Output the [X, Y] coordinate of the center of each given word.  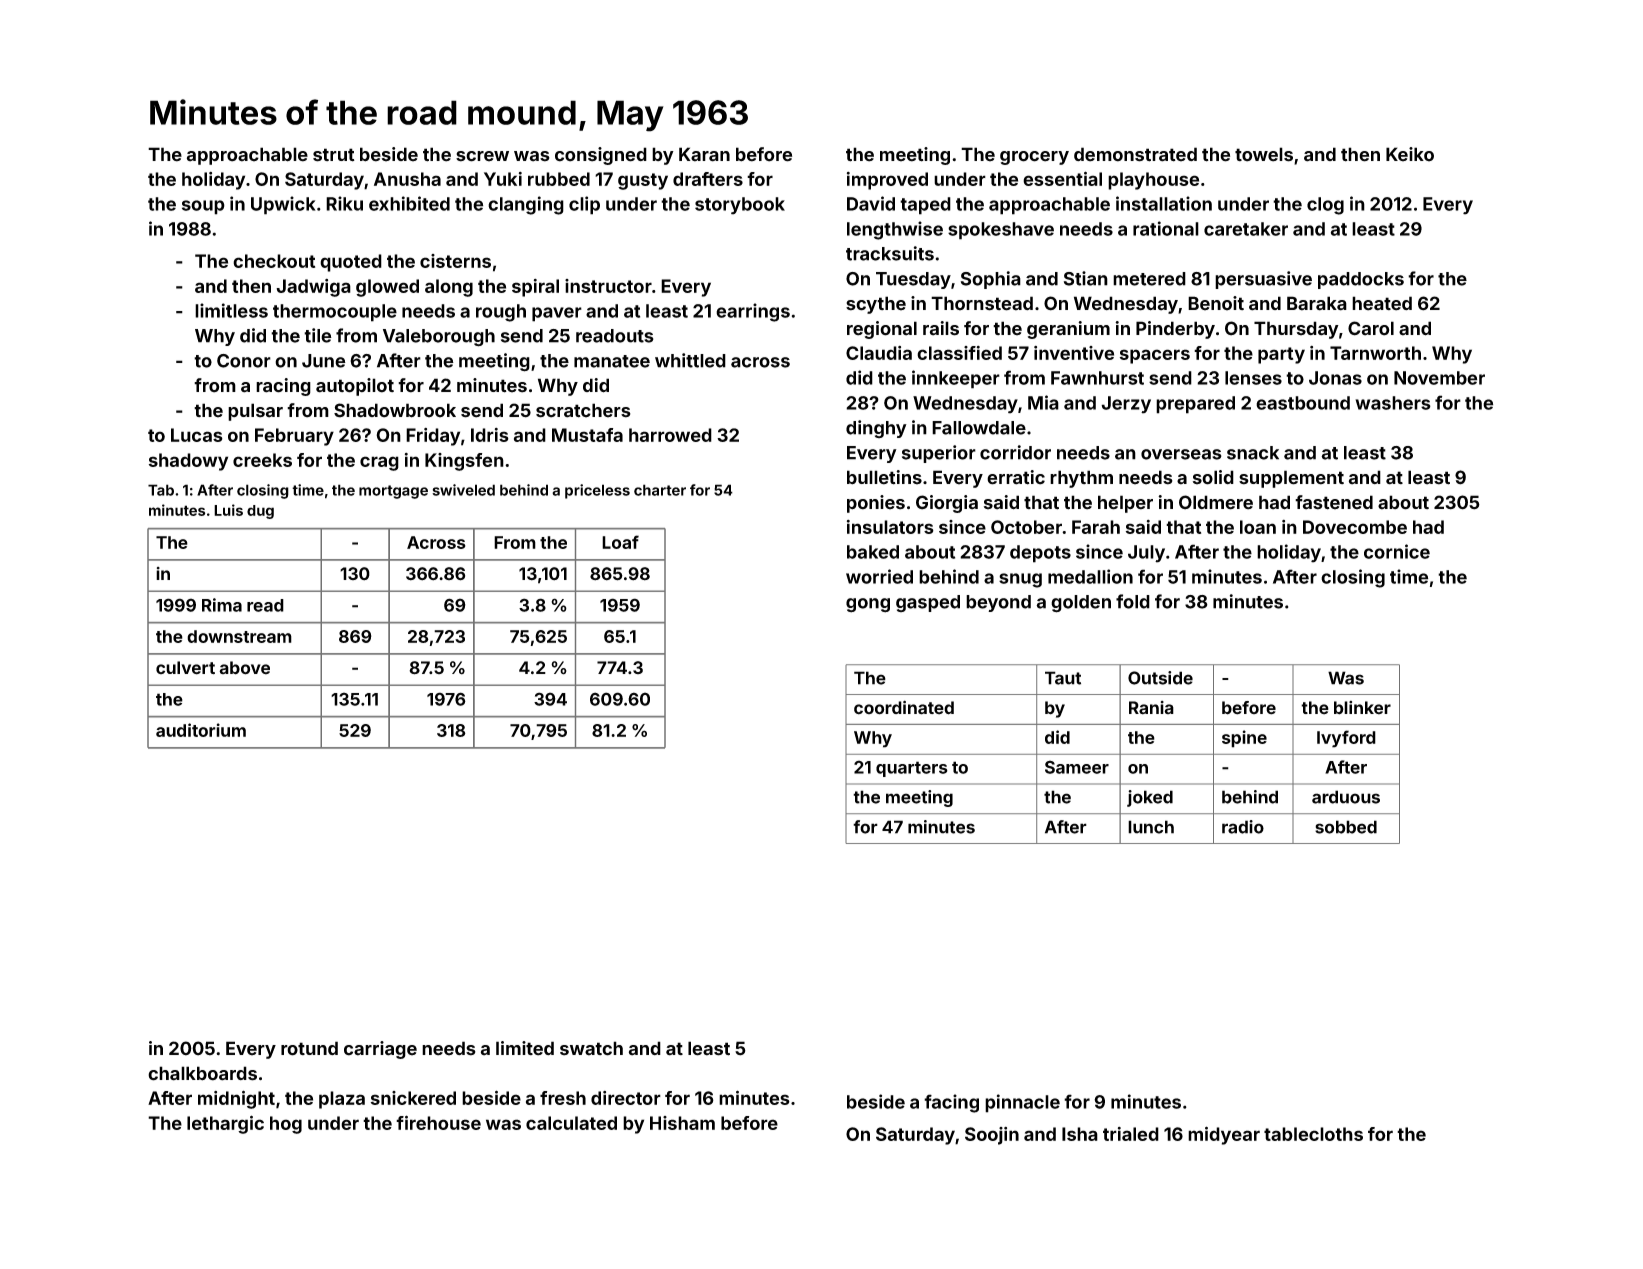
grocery [1034, 158]
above [244, 668]
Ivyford [1346, 739]
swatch [591, 1048]
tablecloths [1313, 1134]
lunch [1151, 827]
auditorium [201, 730]
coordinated [904, 707]
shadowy [188, 462]
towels [1264, 154]
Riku [344, 203]
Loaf [620, 542]
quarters [912, 769]
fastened [1334, 502]
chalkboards [202, 1073]
